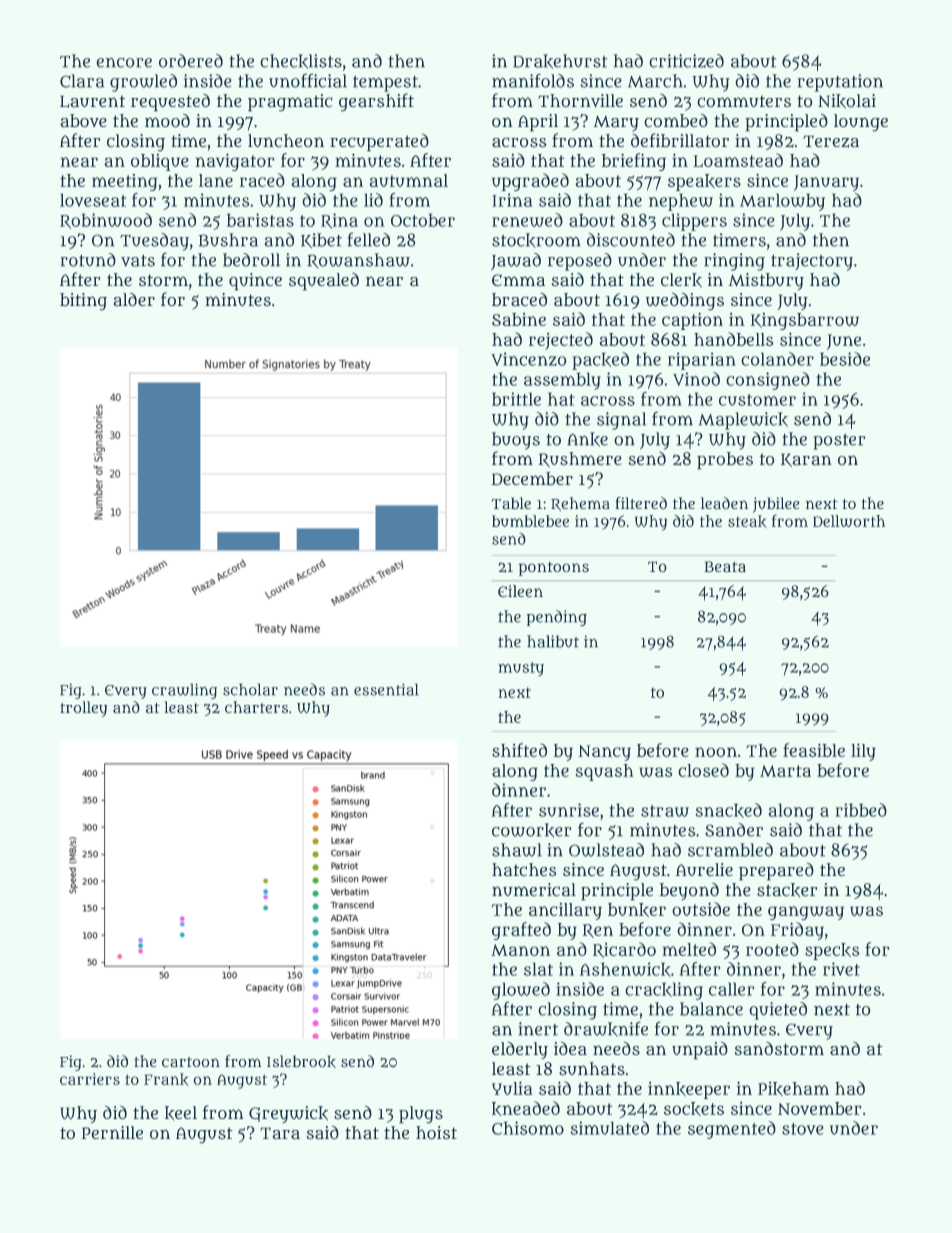  I want to click on above, so click(83, 120).
